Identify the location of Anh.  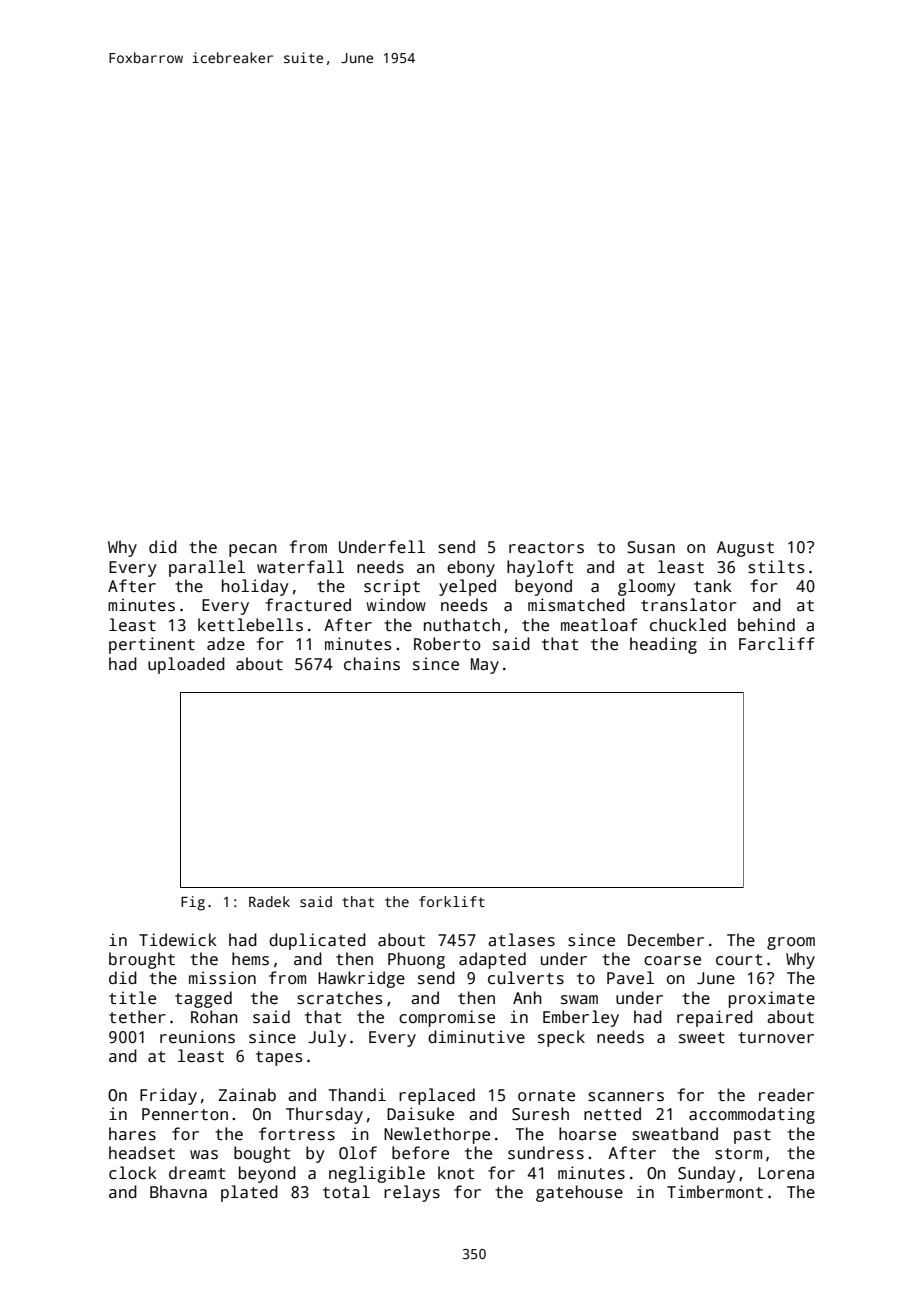
(527, 997).
